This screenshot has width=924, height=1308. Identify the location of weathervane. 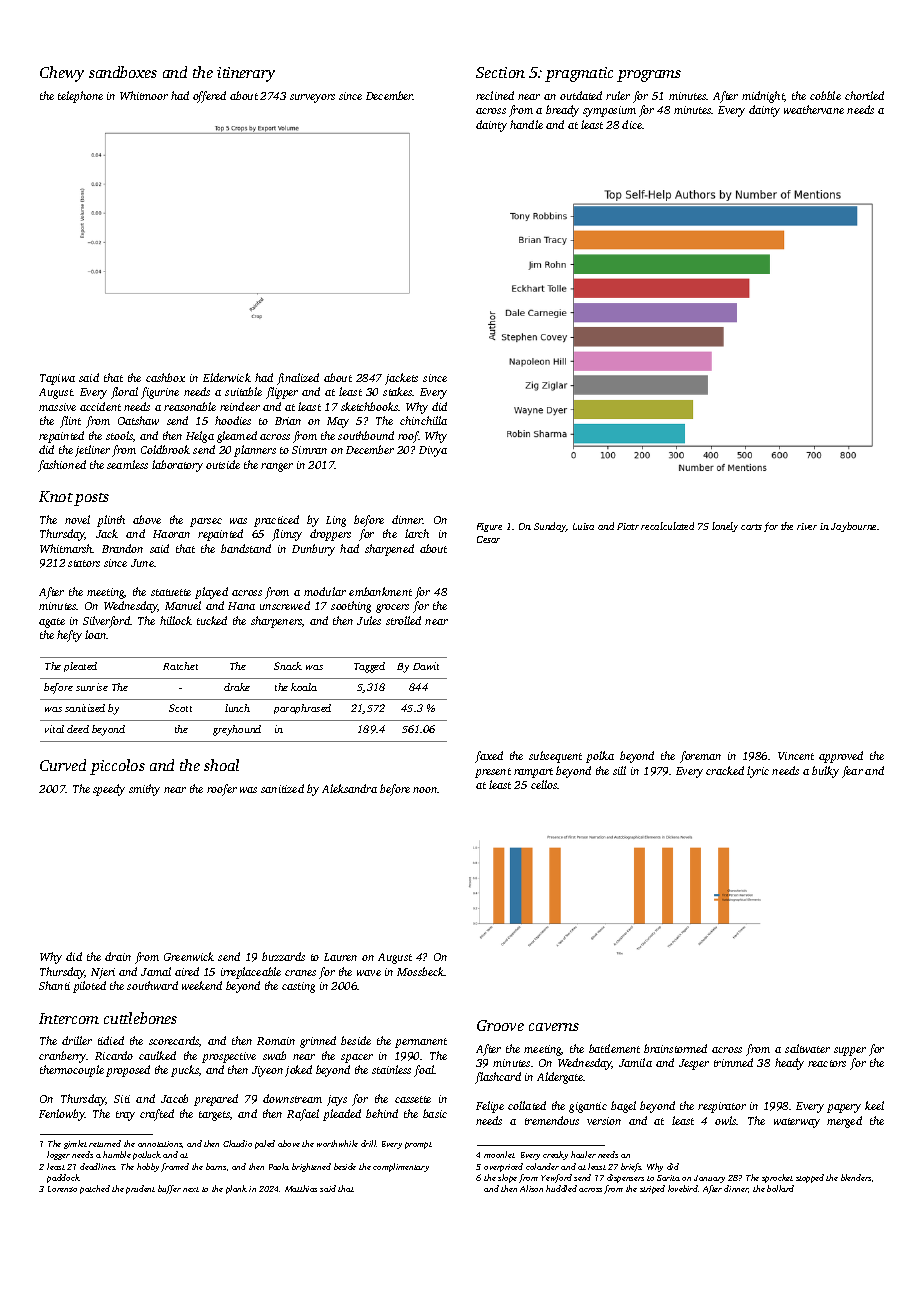
(814, 109).
